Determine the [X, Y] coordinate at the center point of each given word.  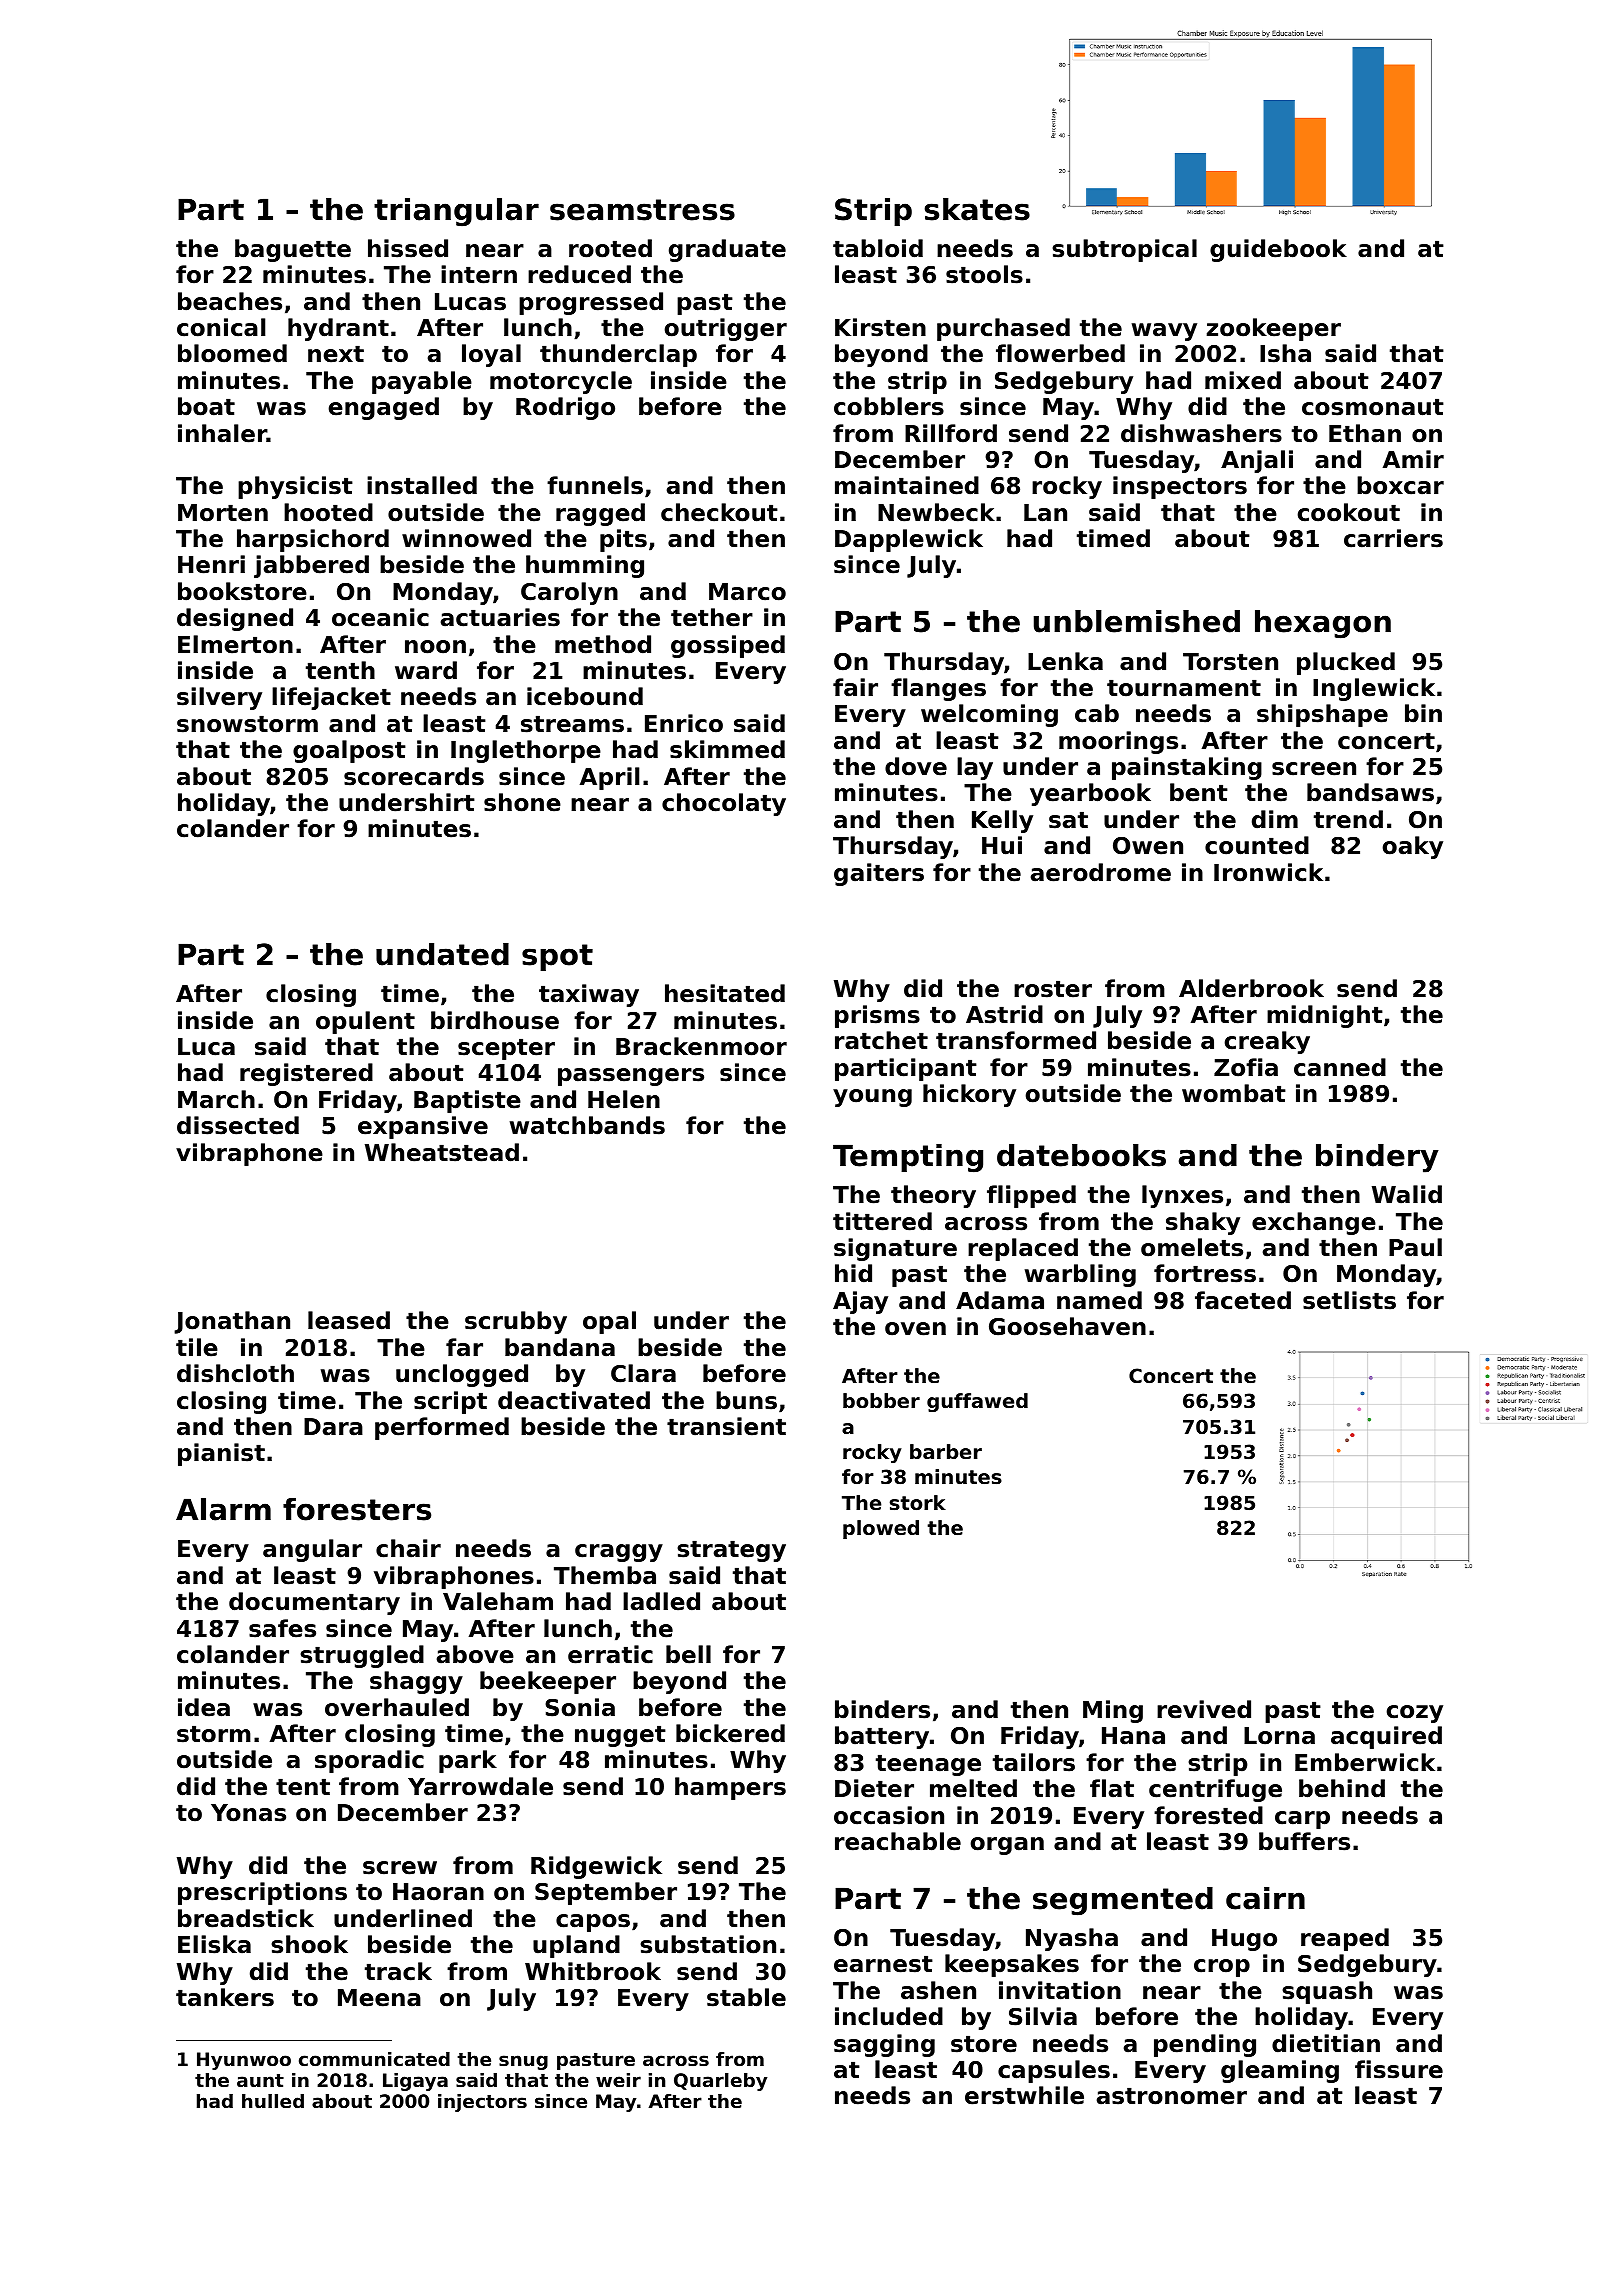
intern [479, 274]
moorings [1118, 742]
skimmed [727, 749]
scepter [506, 1049]
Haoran [438, 1892]
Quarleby [720, 2082]
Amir [1413, 459]
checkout [719, 512]
